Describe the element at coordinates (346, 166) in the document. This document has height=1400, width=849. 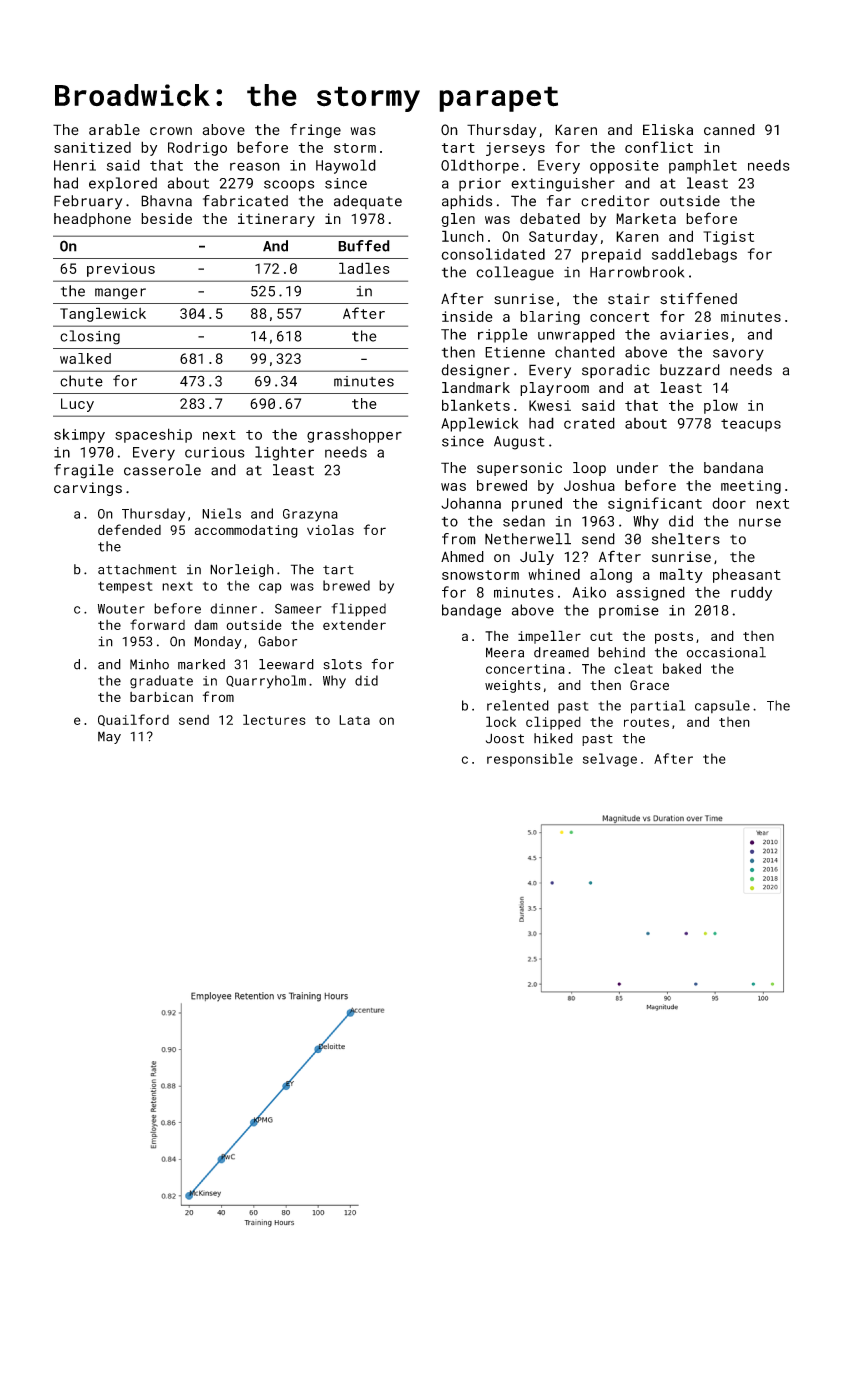
I see `Haywold` at that location.
